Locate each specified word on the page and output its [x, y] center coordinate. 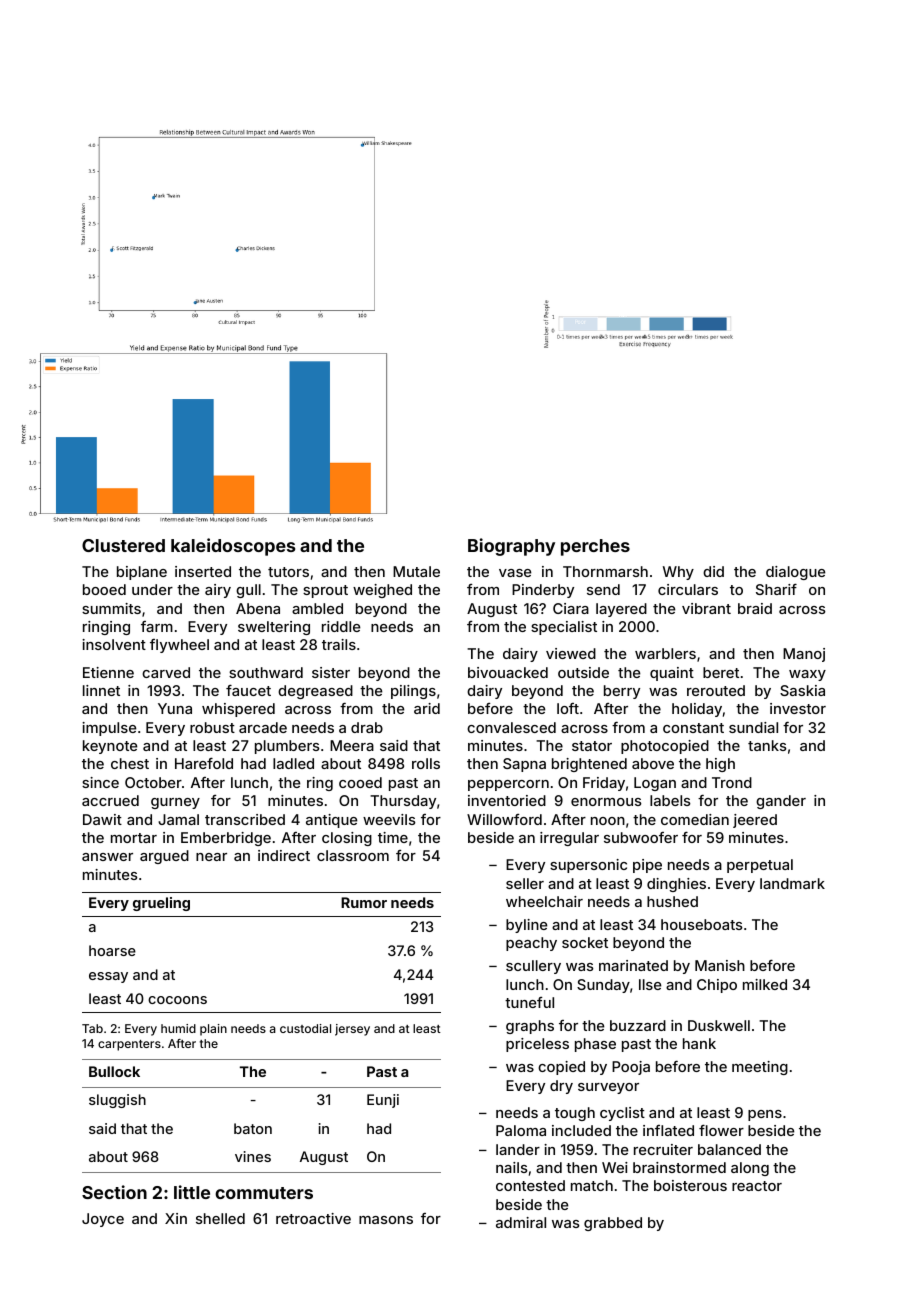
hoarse [112, 950]
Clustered [123, 545]
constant [693, 728]
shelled [220, 1218]
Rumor [364, 902]
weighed [382, 591]
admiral [521, 1222]
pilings [413, 692]
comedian [695, 819]
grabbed [613, 1224]
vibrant [706, 608]
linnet [101, 690]
